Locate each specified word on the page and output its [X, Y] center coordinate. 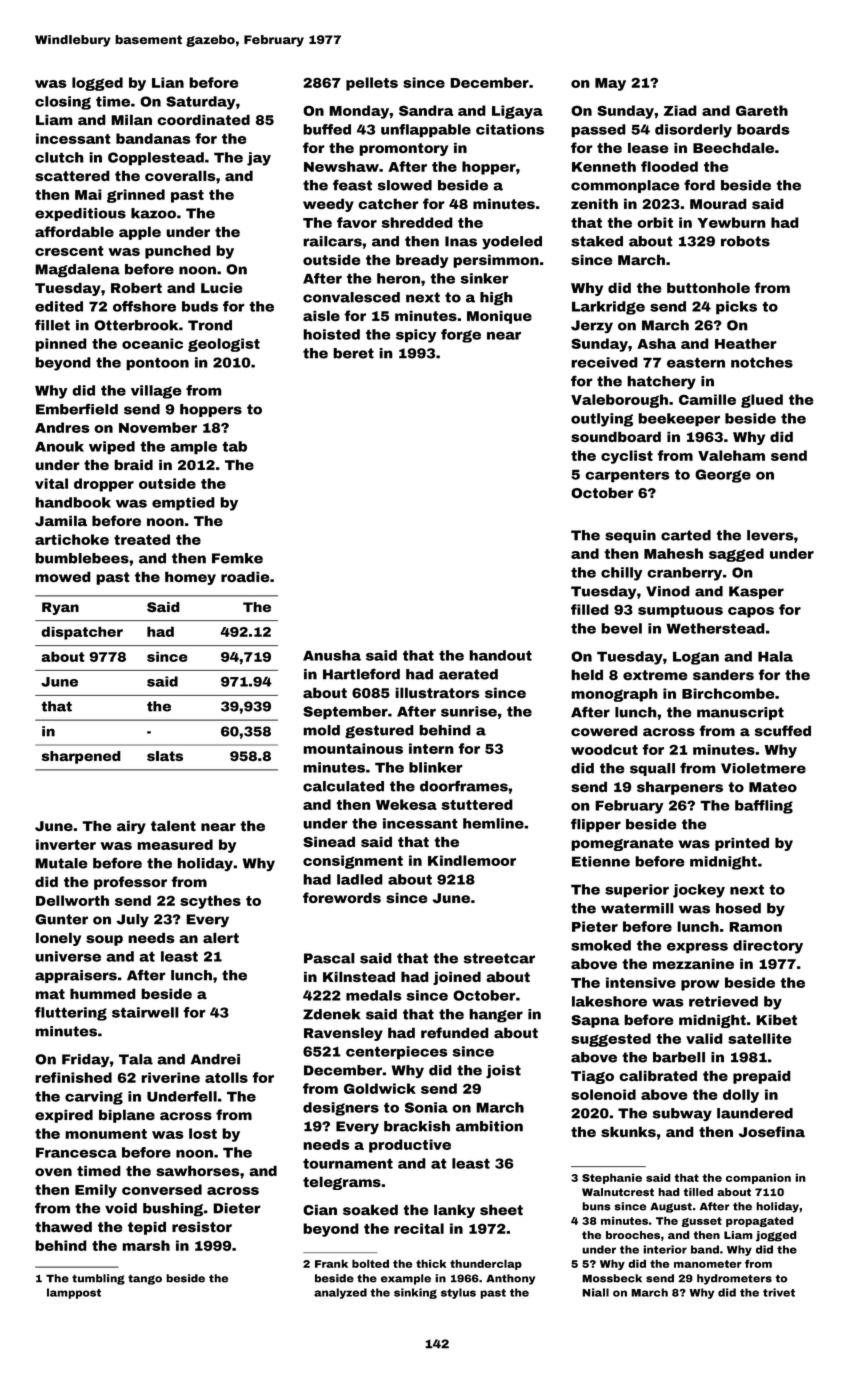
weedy [328, 205]
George [723, 476]
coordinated [203, 120]
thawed [63, 1227]
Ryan [60, 608]
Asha [656, 343]
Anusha [332, 655]
